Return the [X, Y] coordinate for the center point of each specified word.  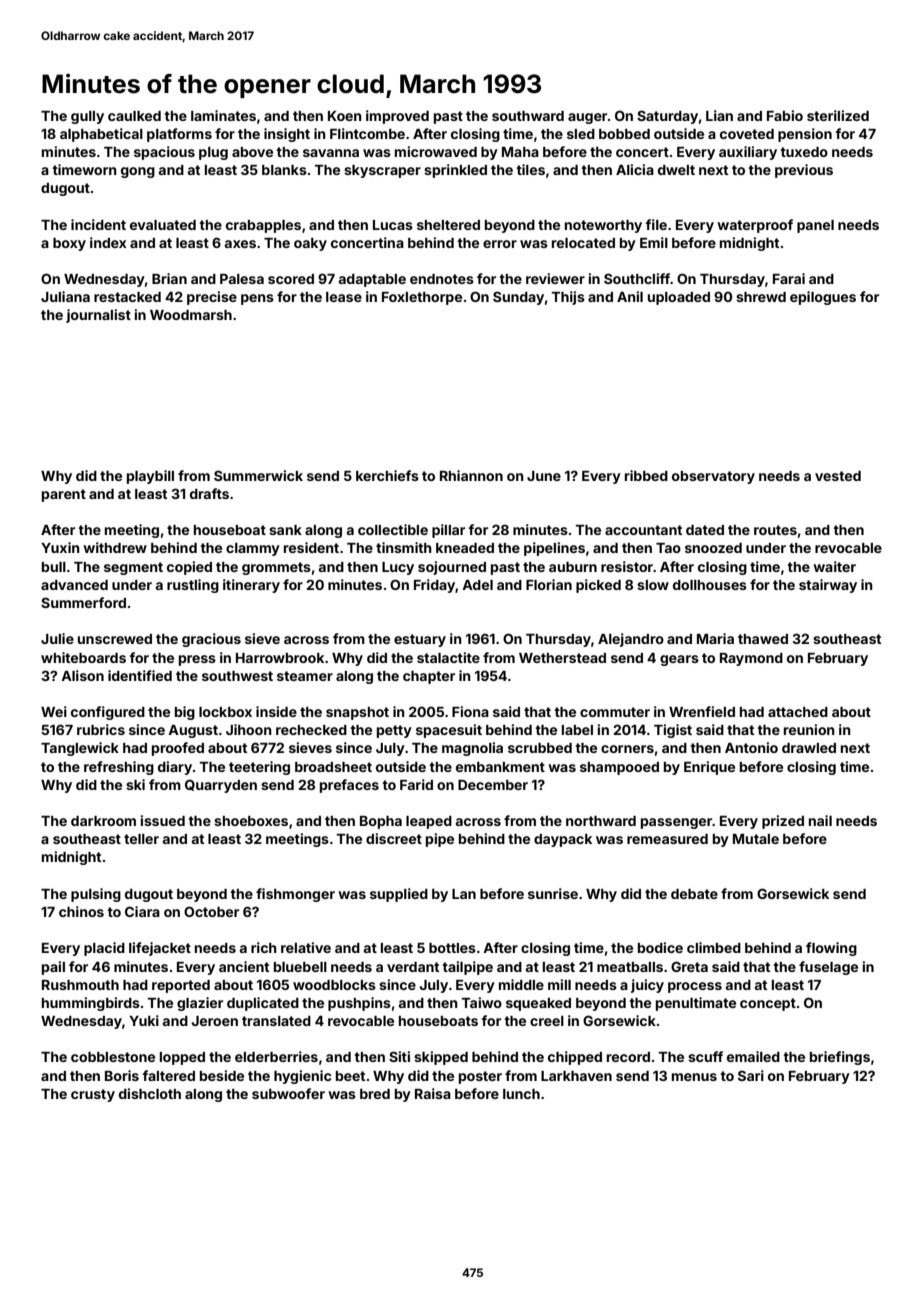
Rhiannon [471, 475]
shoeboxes [251, 821]
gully [87, 117]
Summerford [83, 602]
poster [480, 1077]
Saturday [667, 117]
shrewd [761, 297]
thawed [763, 639]
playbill [150, 477]
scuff [705, 1056]
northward [601, 821]
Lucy [398, 568]
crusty [93, 1095]
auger [587, 118]
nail [820, 820]
